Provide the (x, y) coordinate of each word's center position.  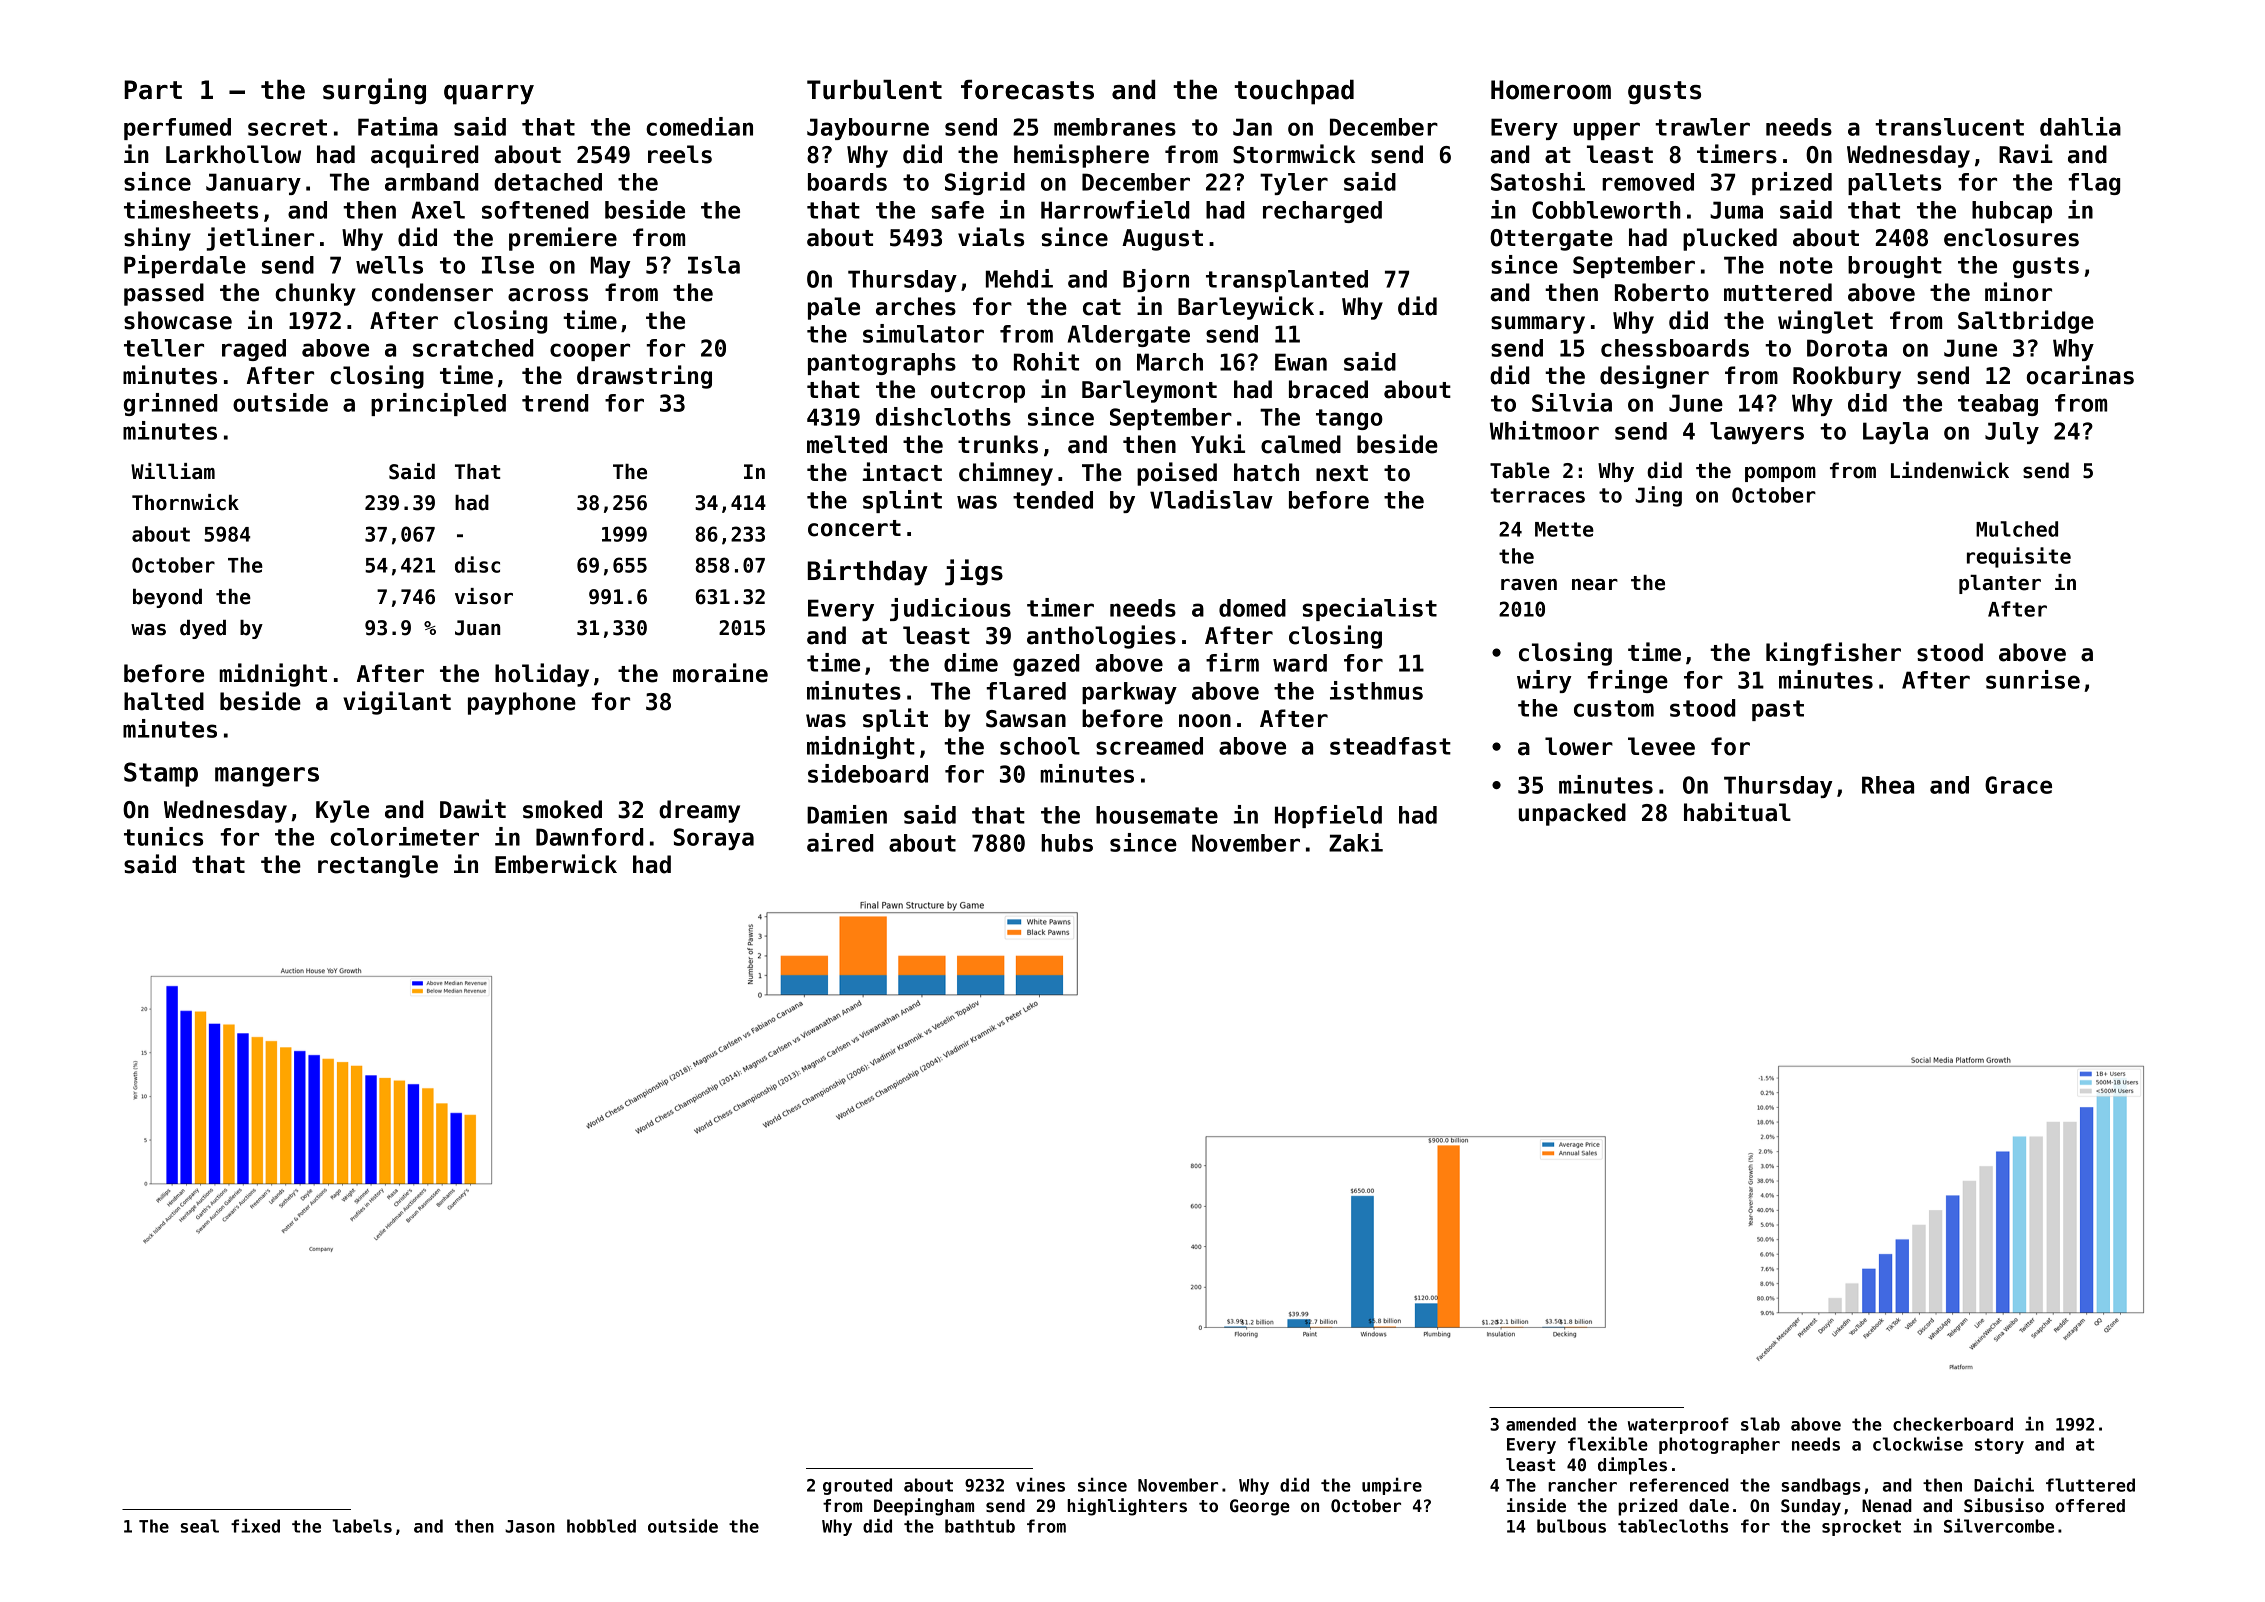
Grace (2018, 785)
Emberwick (556, 864)
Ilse (508, 265)
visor (484, 596)
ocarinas (2080, 375)
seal (200, 1526)
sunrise (2033, 679)
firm (1232, 662)
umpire (1392, 1486)
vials (991, 237)
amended (1541, 1424)
